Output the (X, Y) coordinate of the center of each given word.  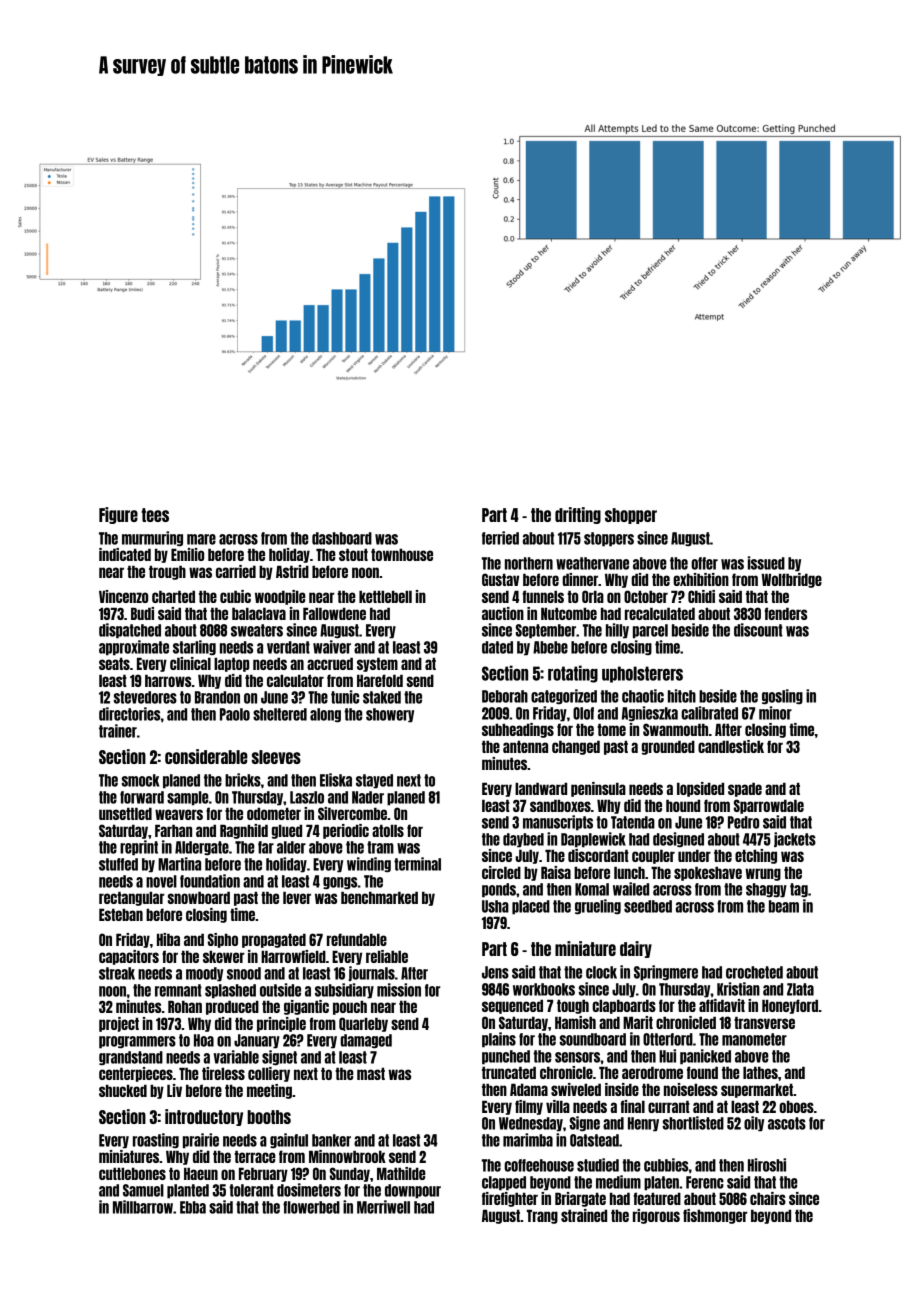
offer (704, 563)
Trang (542, 1216)
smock (140, 780)
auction (503, 613)
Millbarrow (143, 1207)
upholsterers (642, 674)
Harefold (380, 680)
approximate (134, 648)
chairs (768, 1198)
